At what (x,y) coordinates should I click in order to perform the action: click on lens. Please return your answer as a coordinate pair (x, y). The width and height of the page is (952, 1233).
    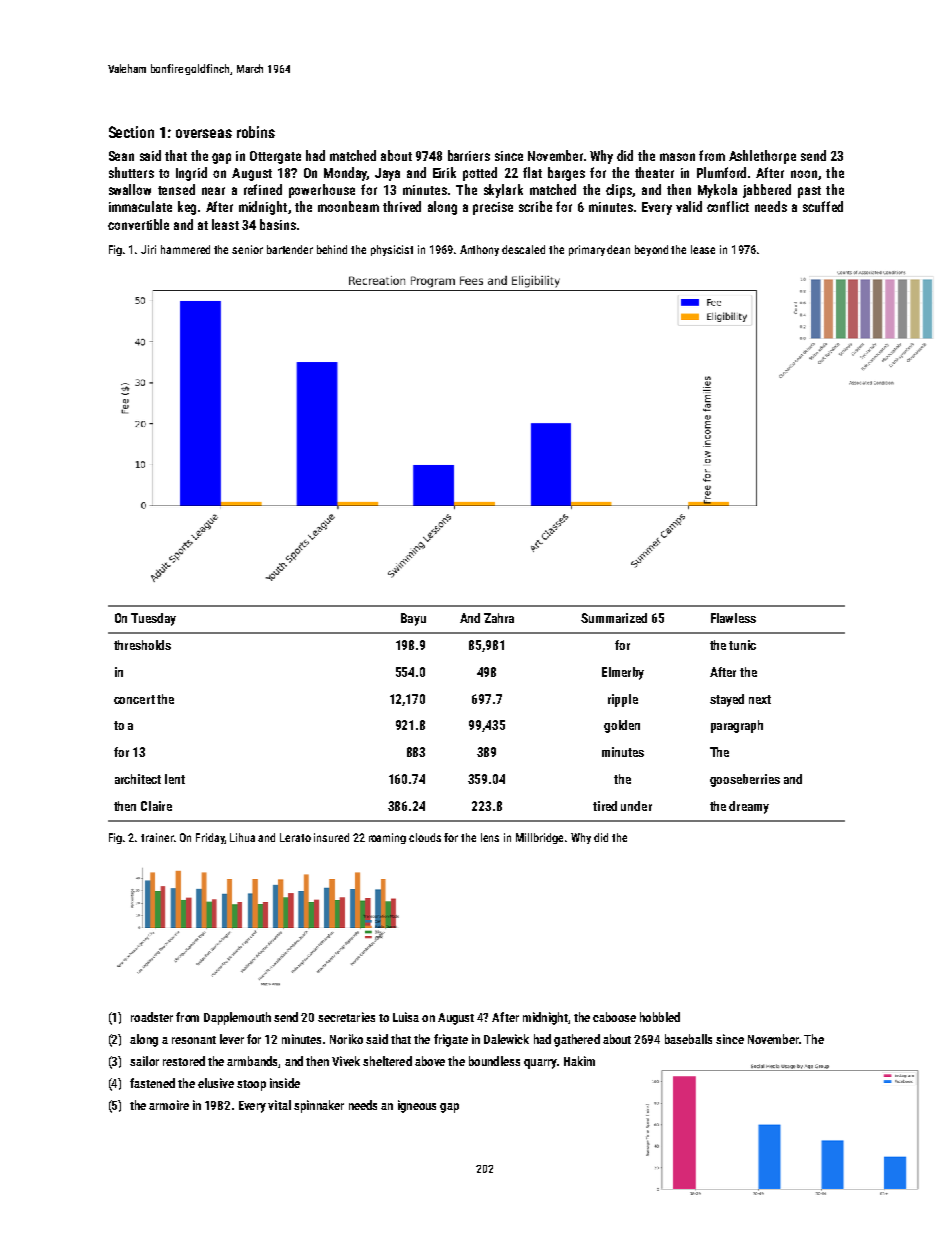
    Looking at the image, I should click on (490, 837).
